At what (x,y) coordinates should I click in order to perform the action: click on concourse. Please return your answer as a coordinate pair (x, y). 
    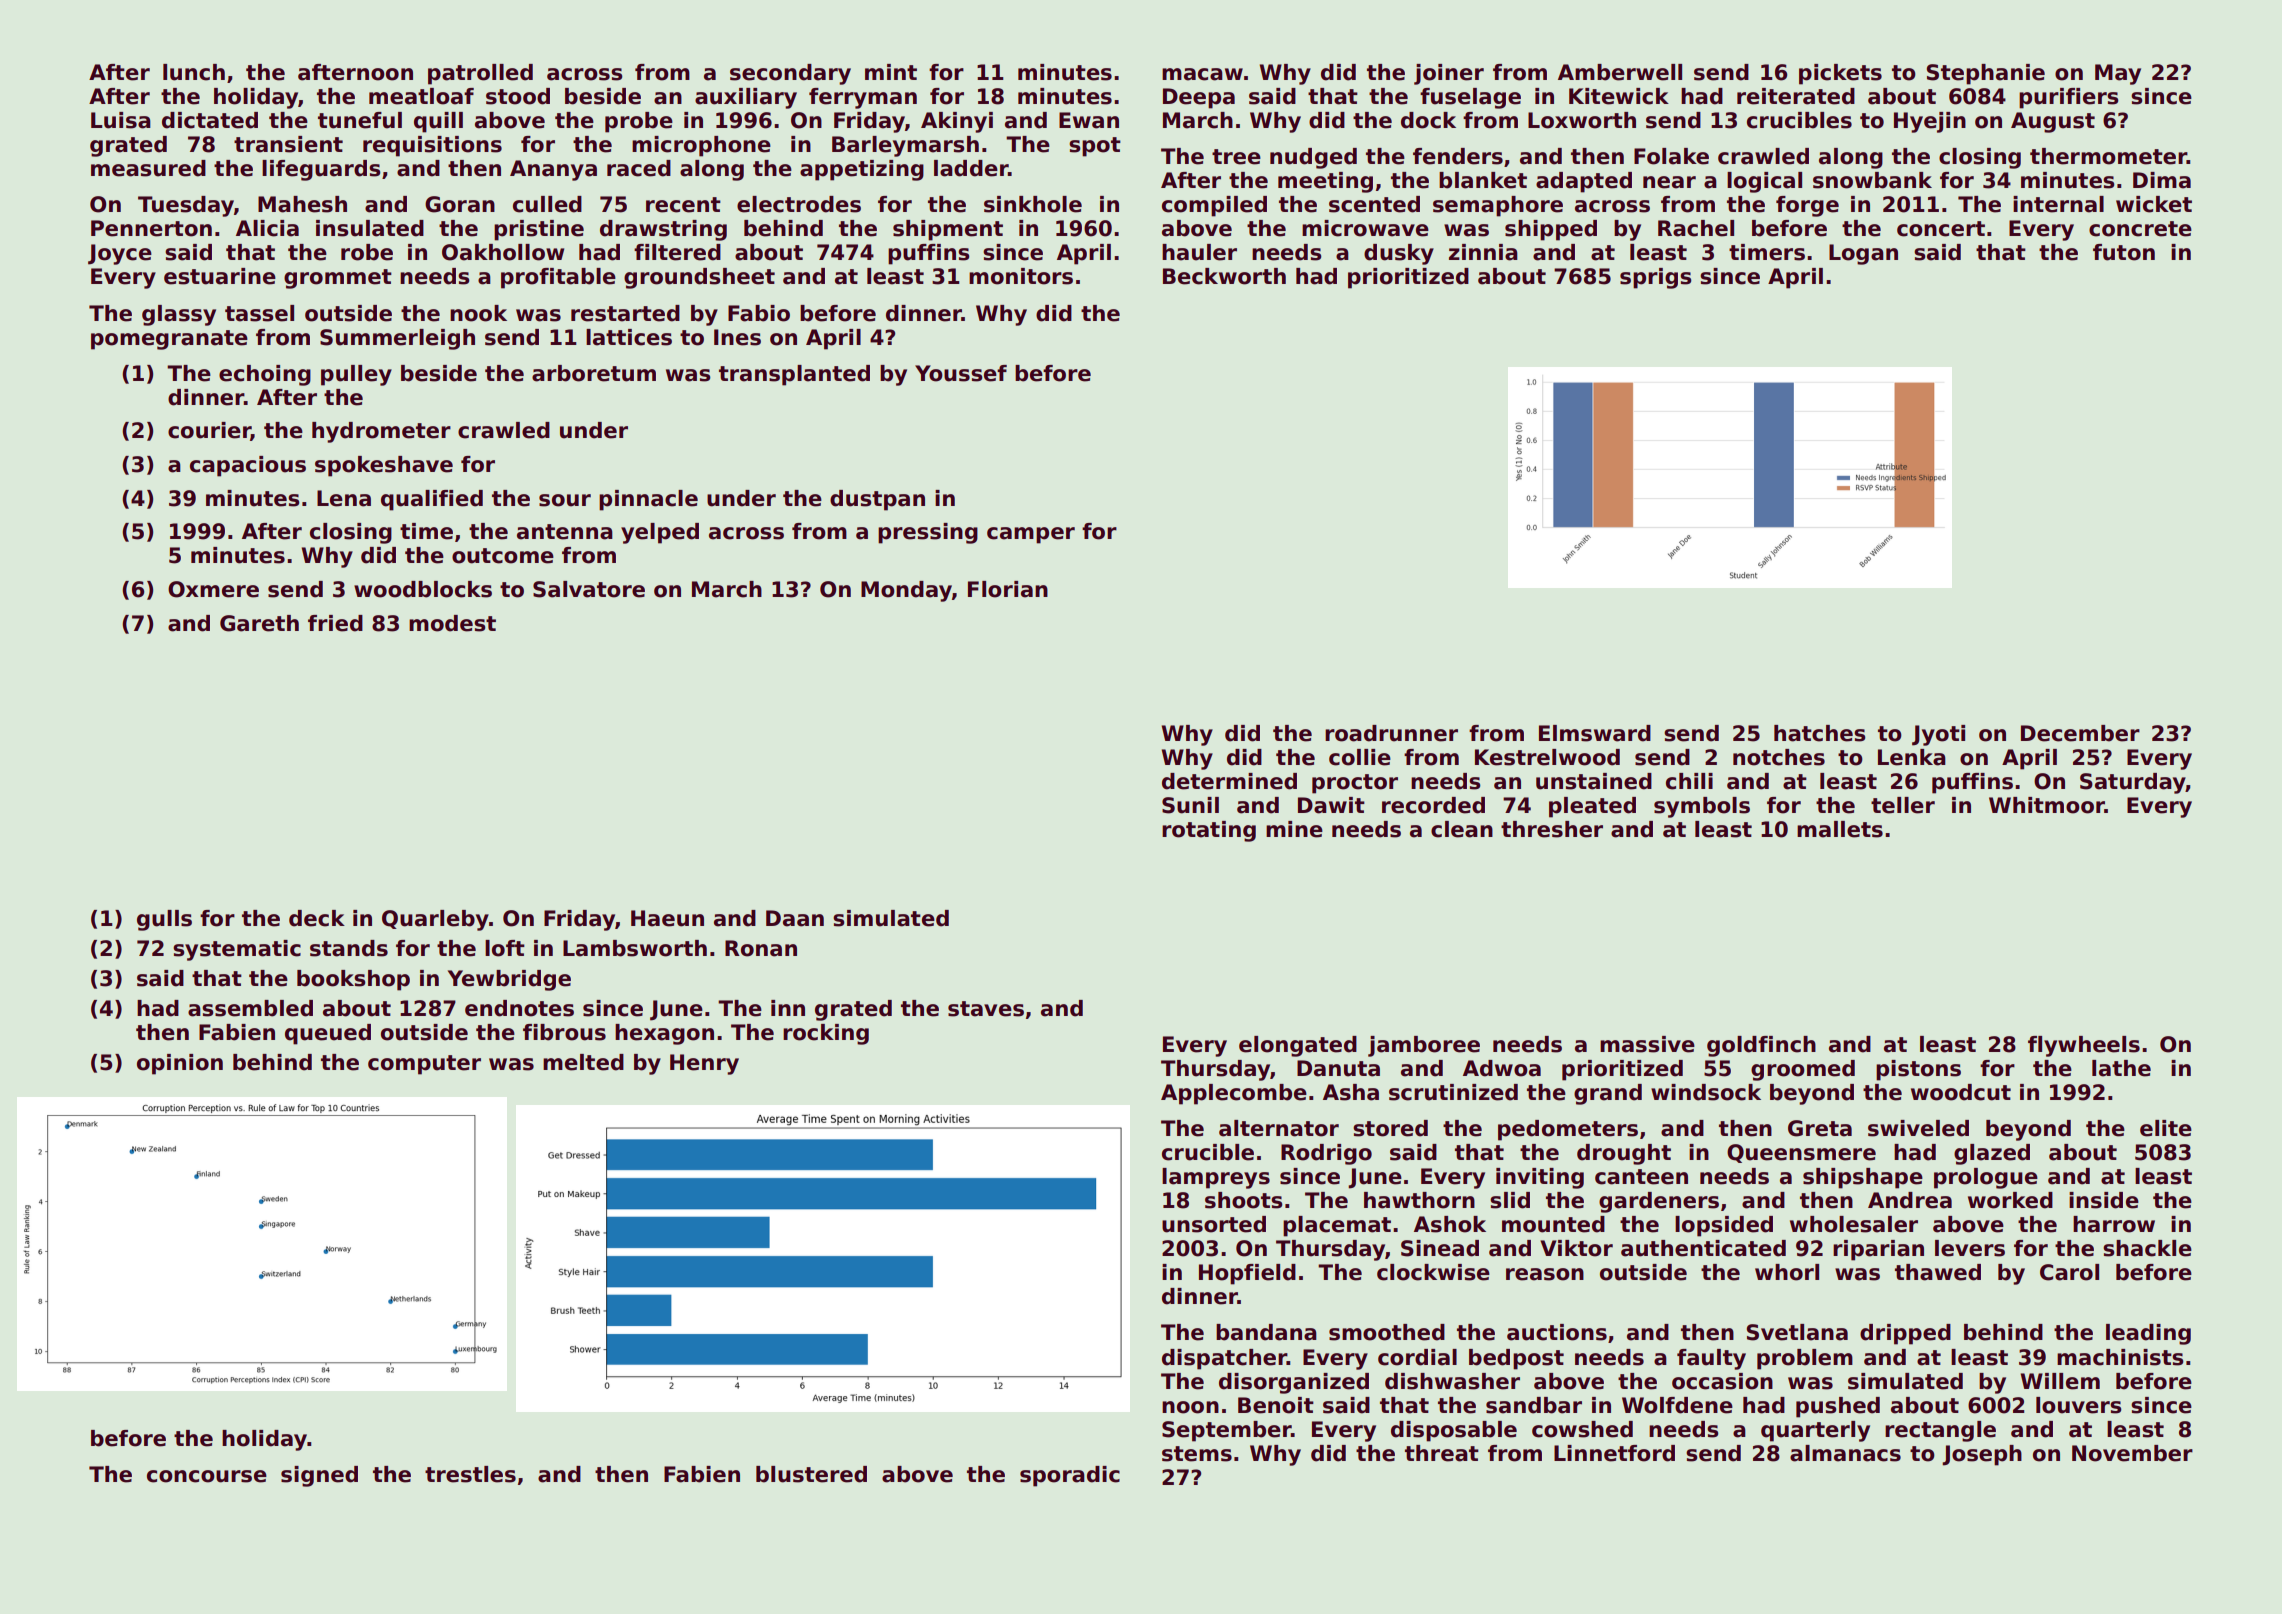
    Looking at the image, I should click on (207, 1476).
